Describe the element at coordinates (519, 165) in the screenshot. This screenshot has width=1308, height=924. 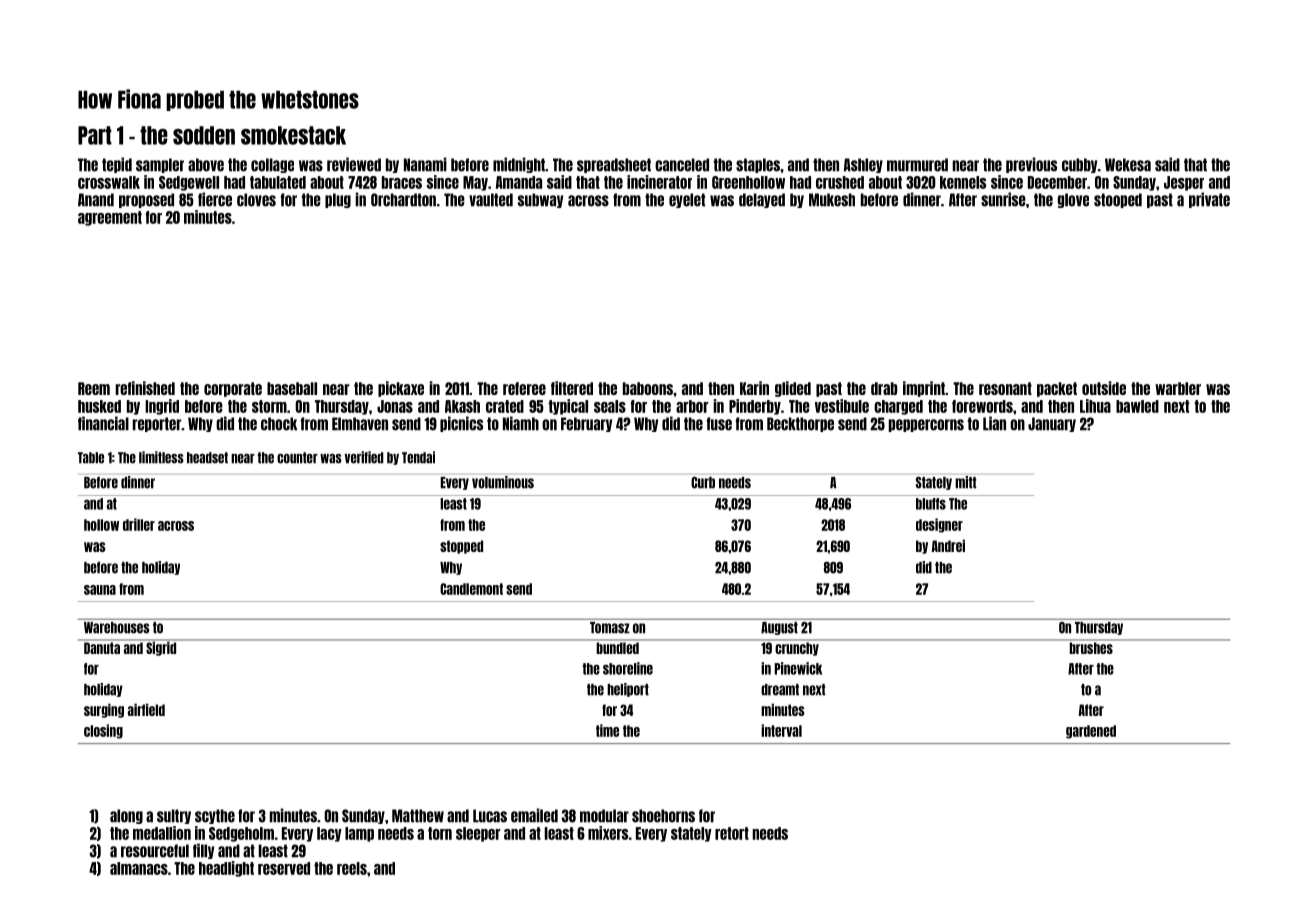
I see `midnight` at that location.
